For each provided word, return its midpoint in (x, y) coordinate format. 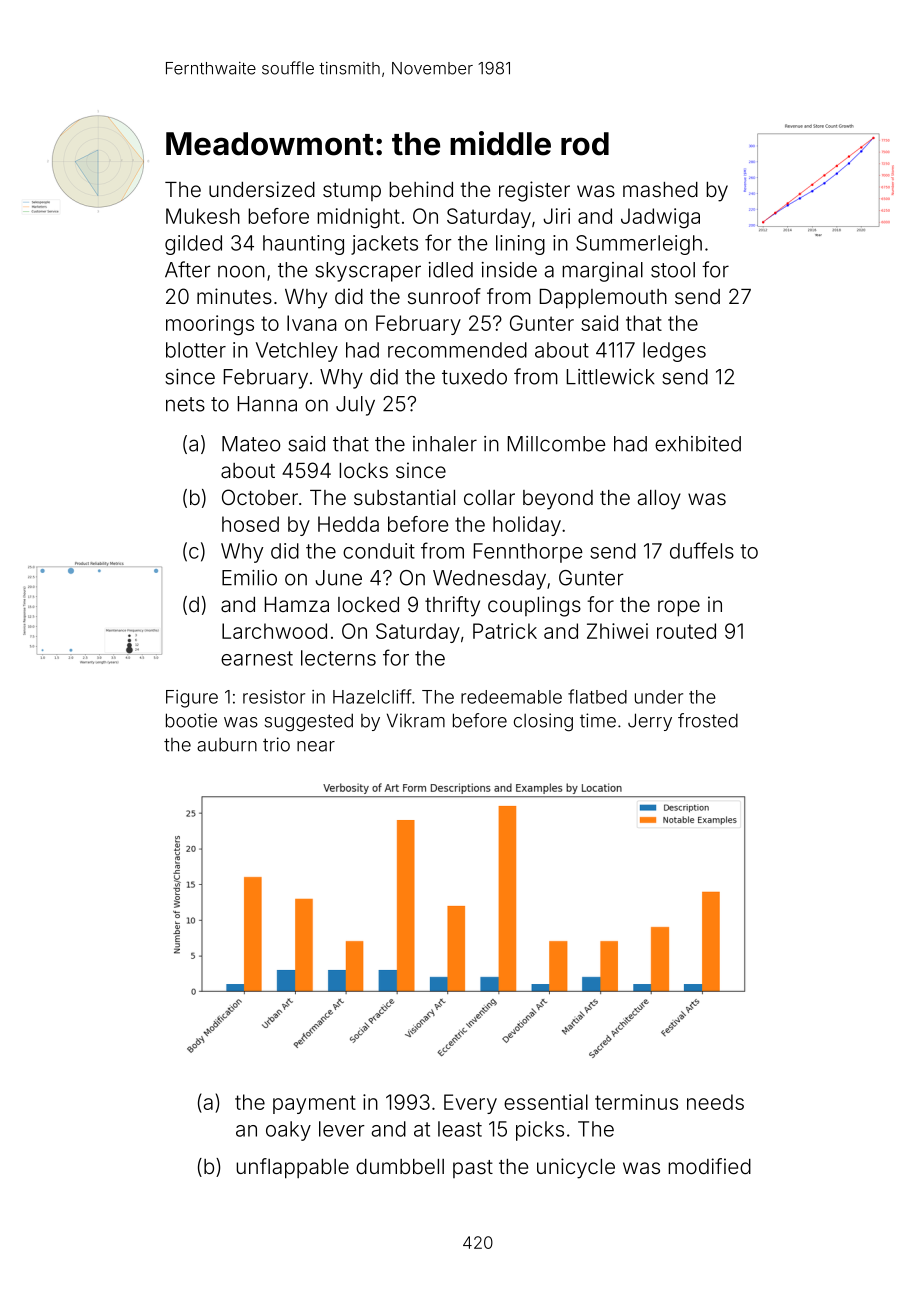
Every (470, 1104)
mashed (660, 189)
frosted (708, 720)
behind (421, 189)
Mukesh (203, 216)
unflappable (292, 1168)
